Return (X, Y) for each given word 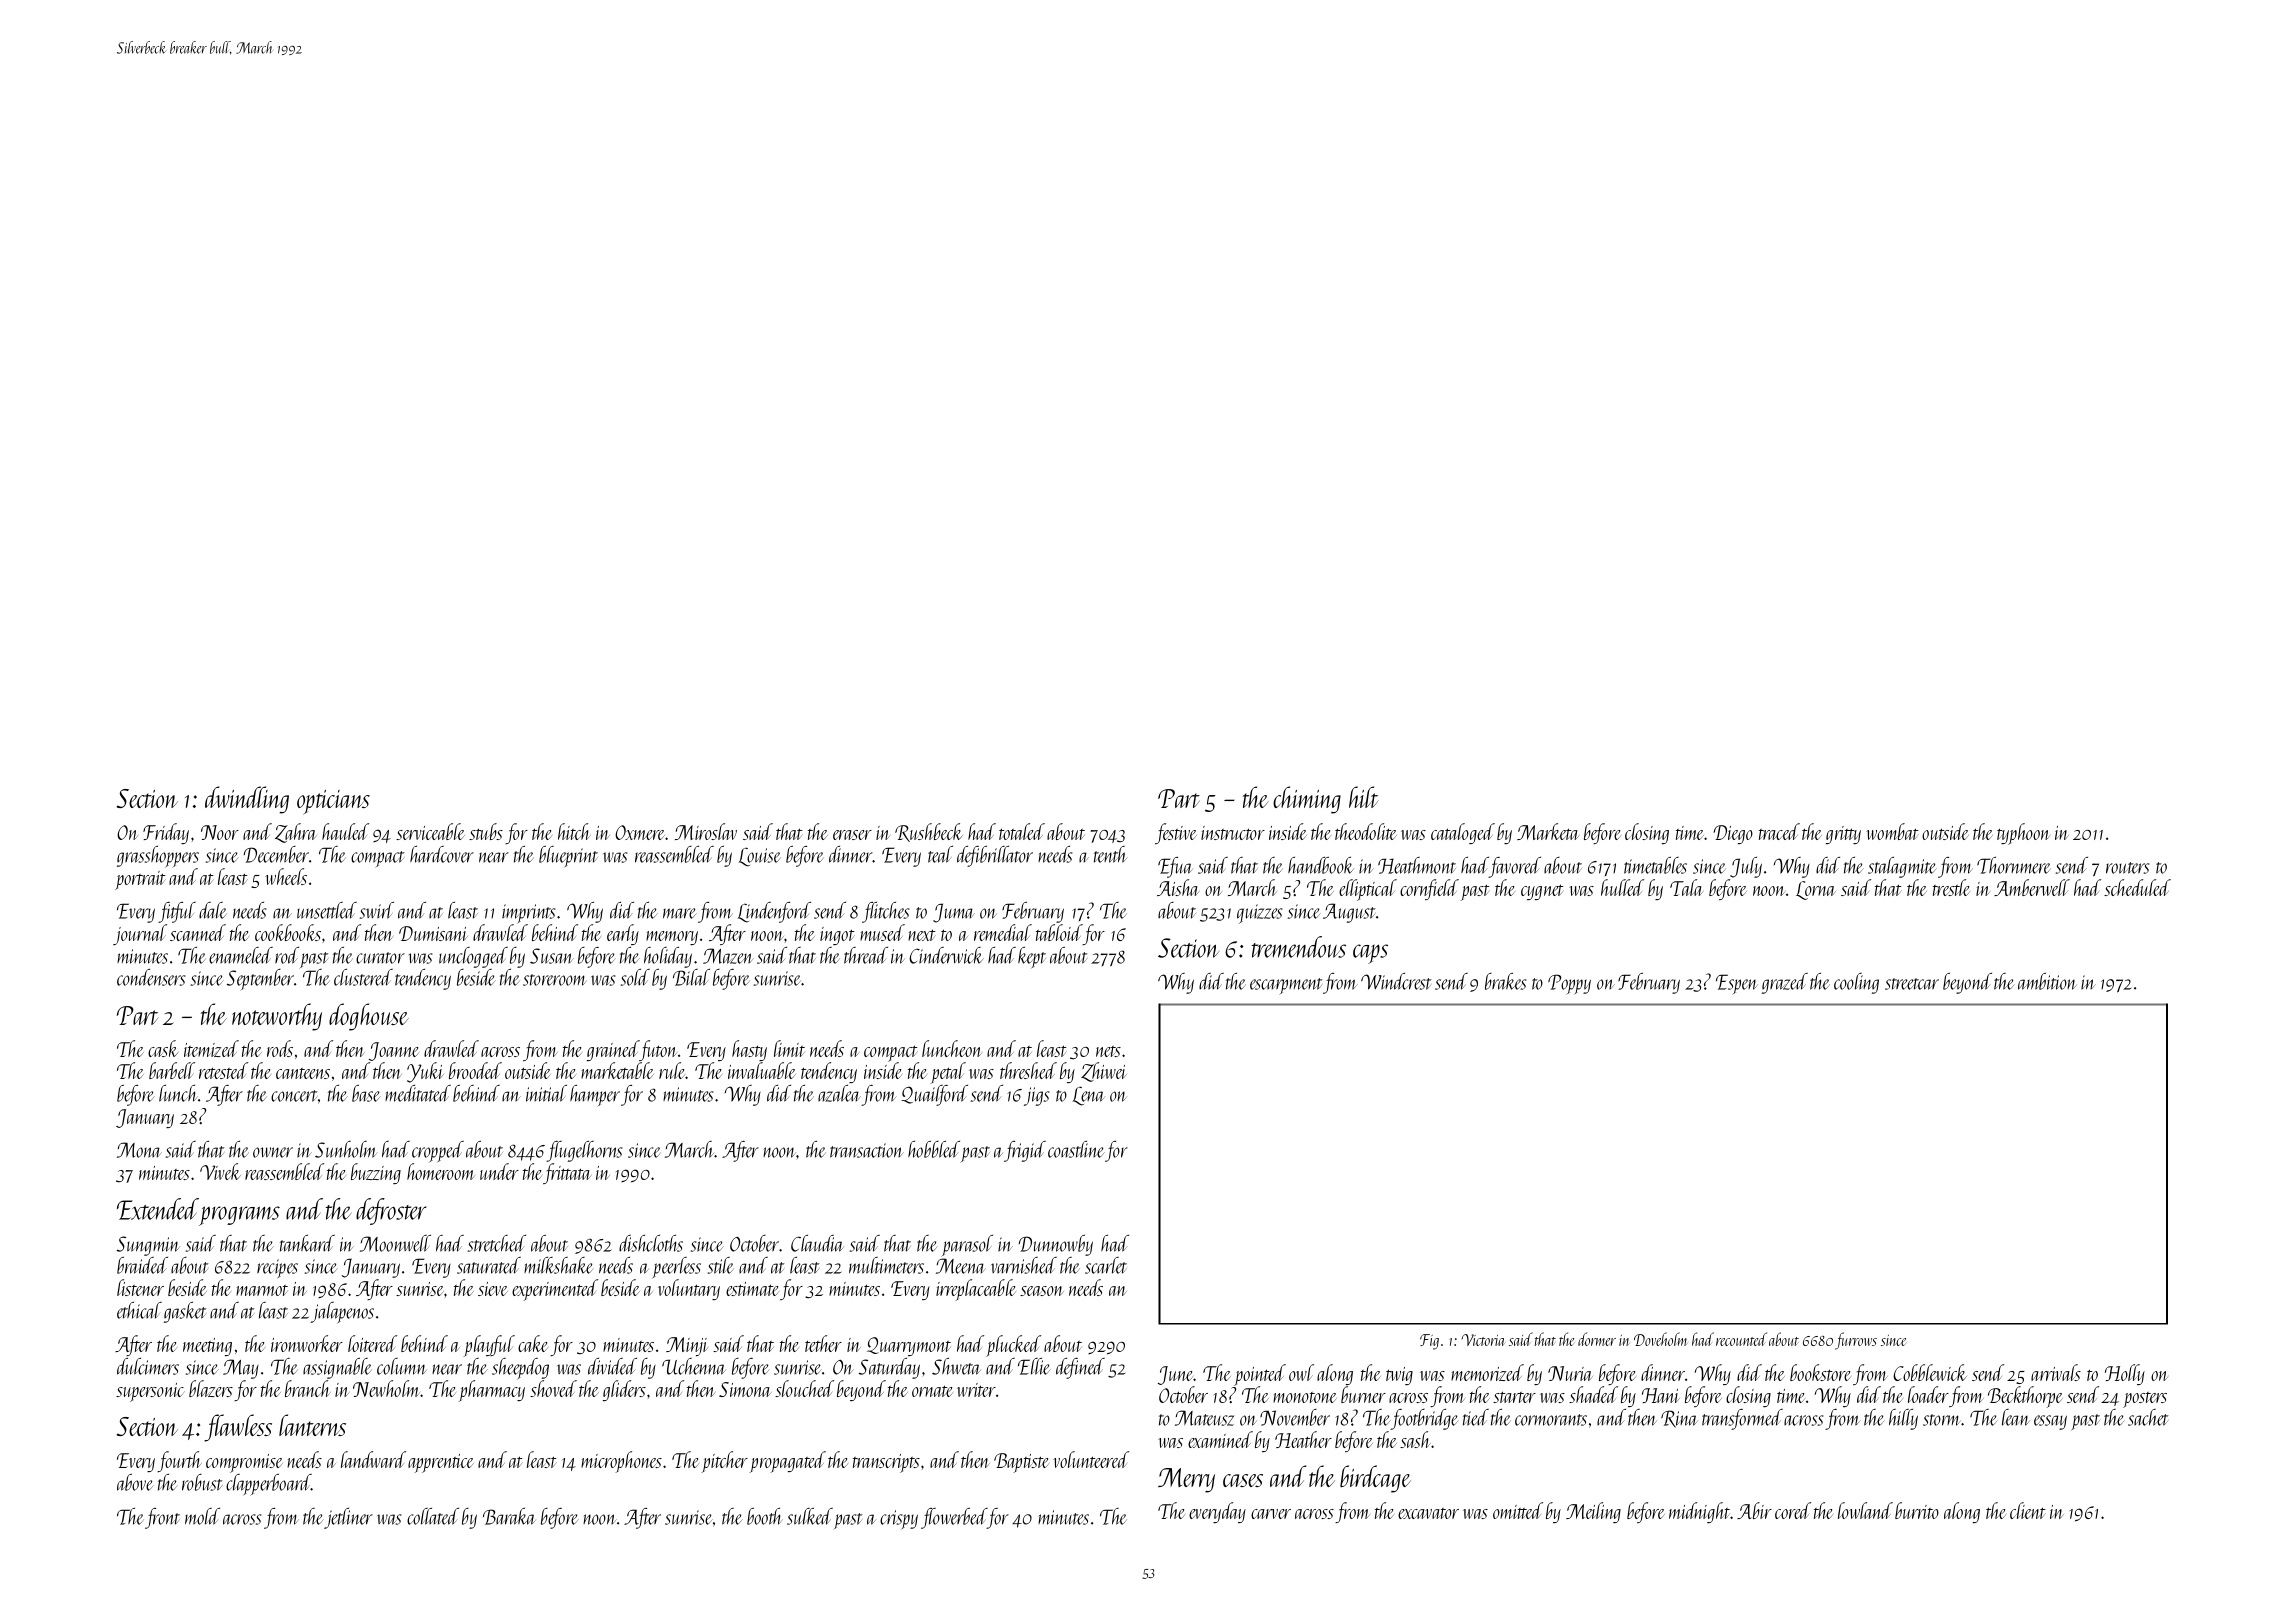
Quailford (934, 1095)
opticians (333, 802)
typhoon (2023, 834)
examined (1220, 1439)
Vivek (220, 1171)
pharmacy (492, 1391)
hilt (1363, 797)
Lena (1088, 1096)
